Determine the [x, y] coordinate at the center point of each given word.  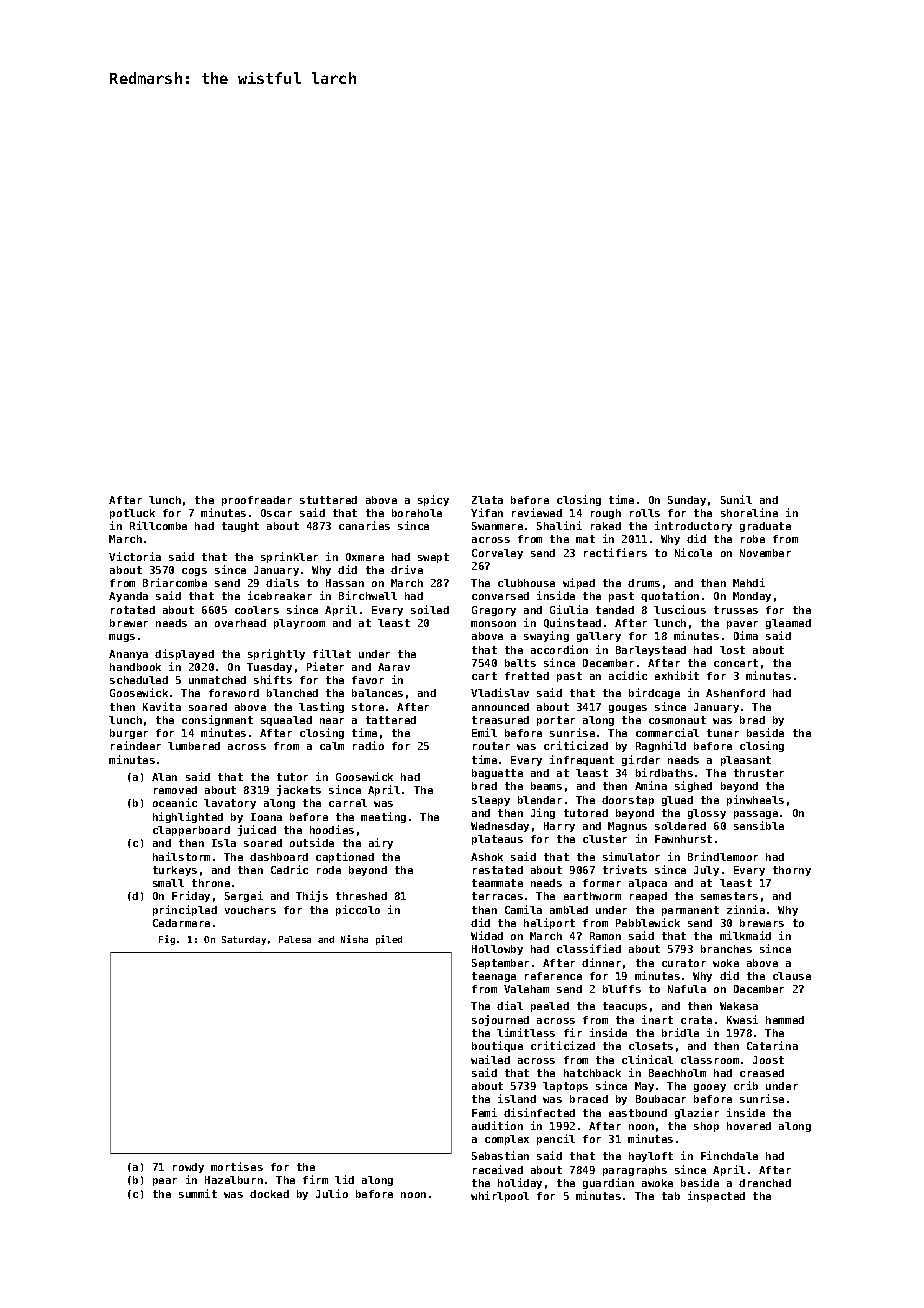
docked [269, 1194]
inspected [716, 1196]
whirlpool [500, 1196]
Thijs [312, 896]
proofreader [257, 501]
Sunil [736, 499]
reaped [648, 897]
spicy [433, 500]
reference [553, 976]
